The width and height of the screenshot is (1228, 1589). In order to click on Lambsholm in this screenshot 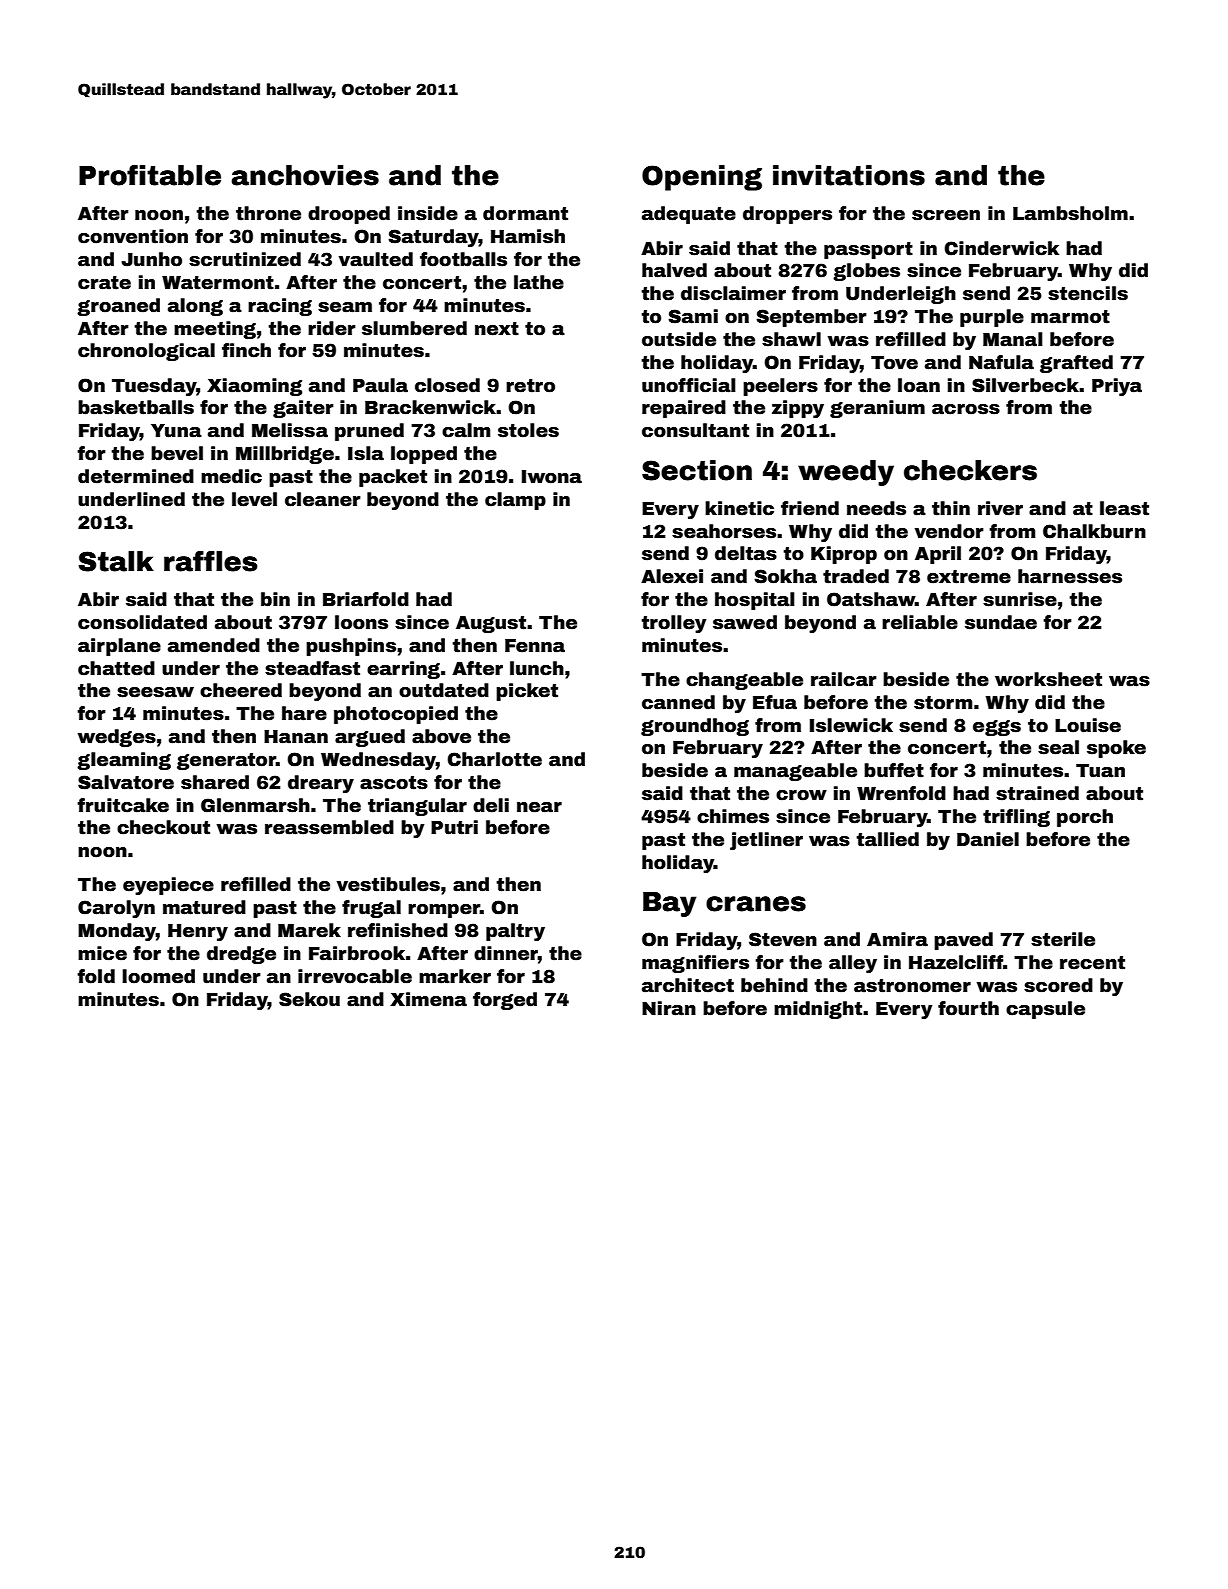, I will do `click(1070, 213)`.
